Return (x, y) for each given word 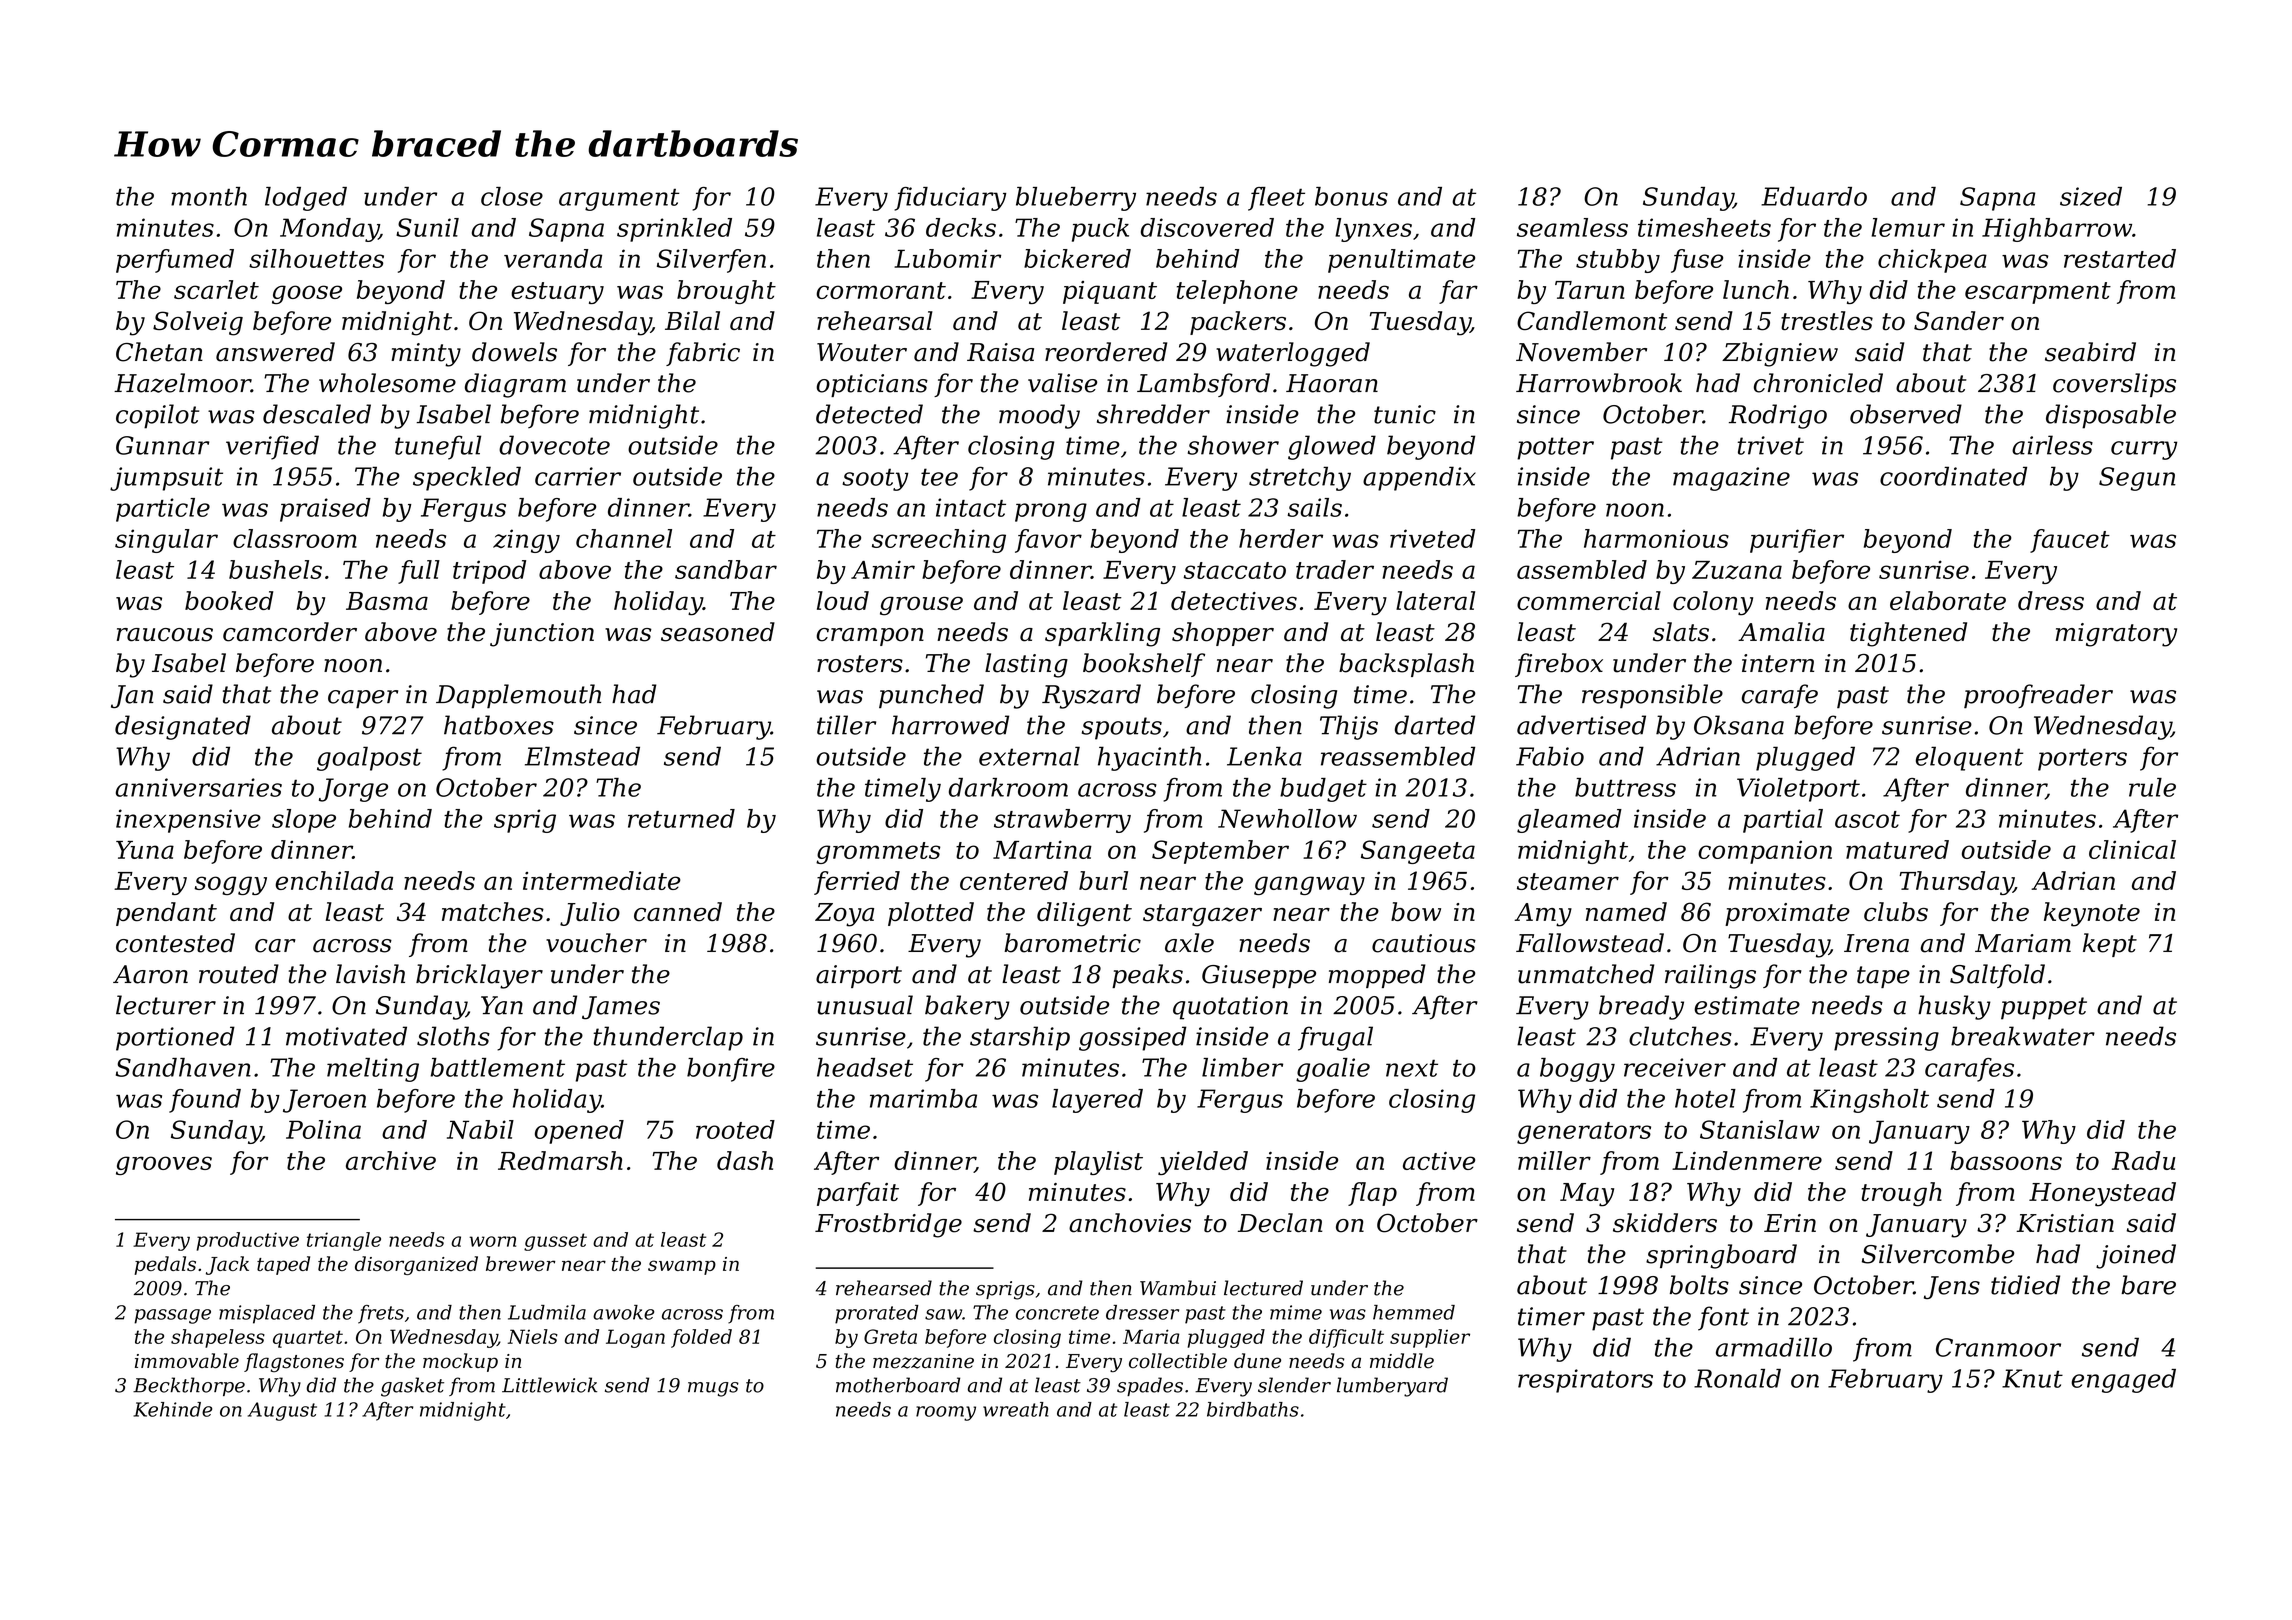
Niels (533, 1336)
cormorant (881, 290)
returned (681, 818)
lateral (1435, 600)
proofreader (2038, 696)
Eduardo (1814, 196)
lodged (306, 199)
